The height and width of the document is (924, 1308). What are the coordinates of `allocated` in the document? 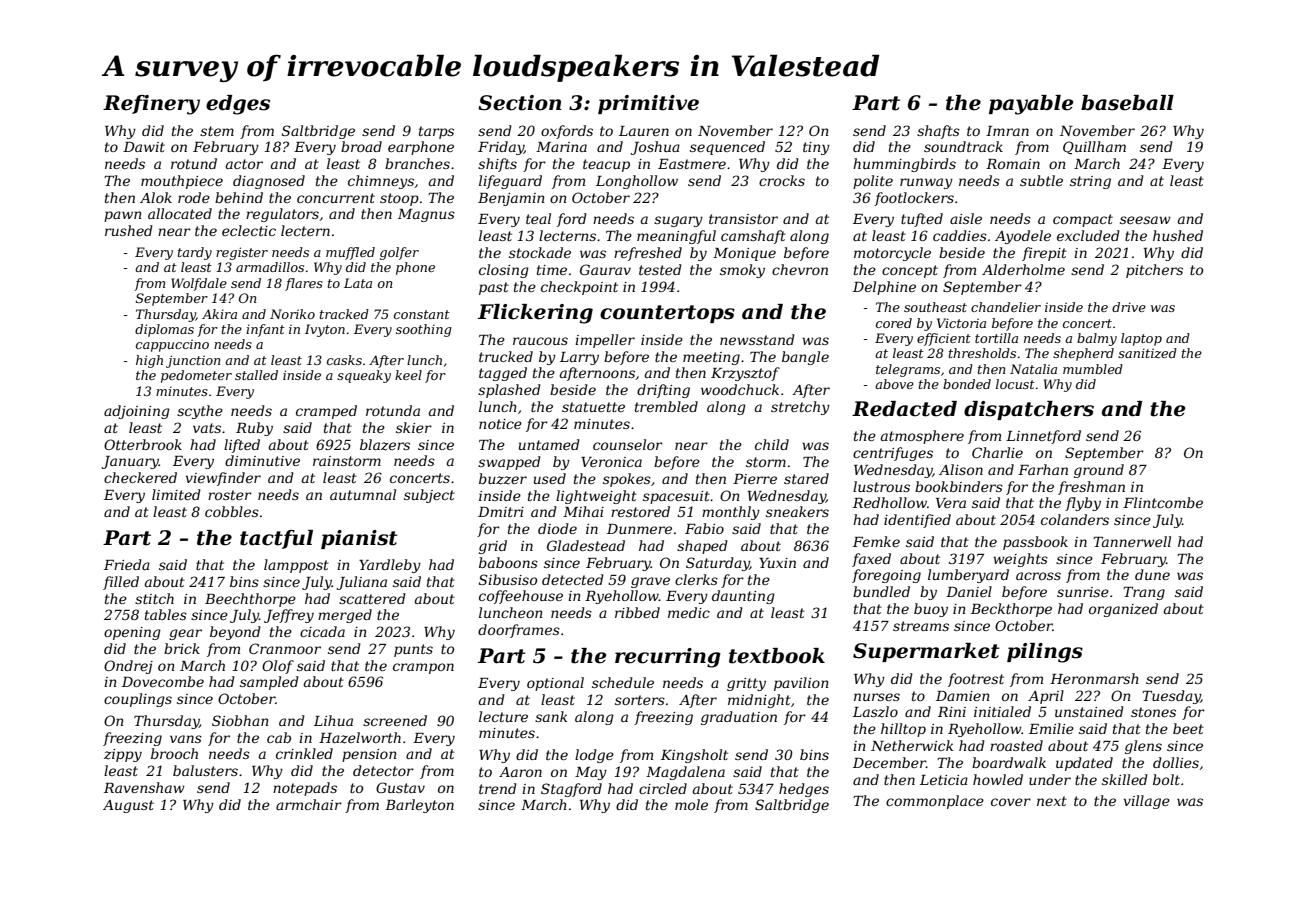 It's located at (180, 213).
